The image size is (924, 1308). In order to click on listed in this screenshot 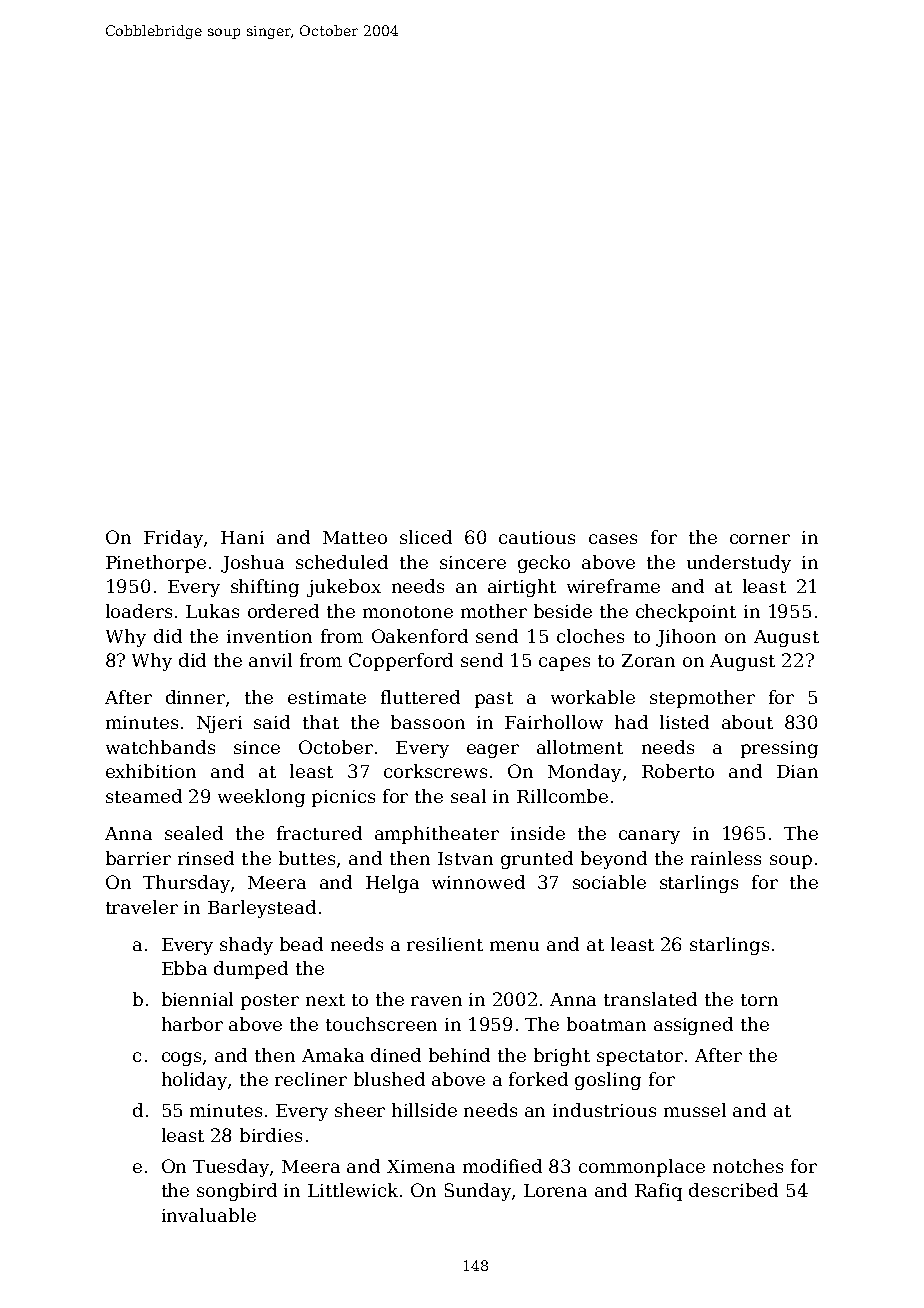, I will do `click(684, 722)`.
